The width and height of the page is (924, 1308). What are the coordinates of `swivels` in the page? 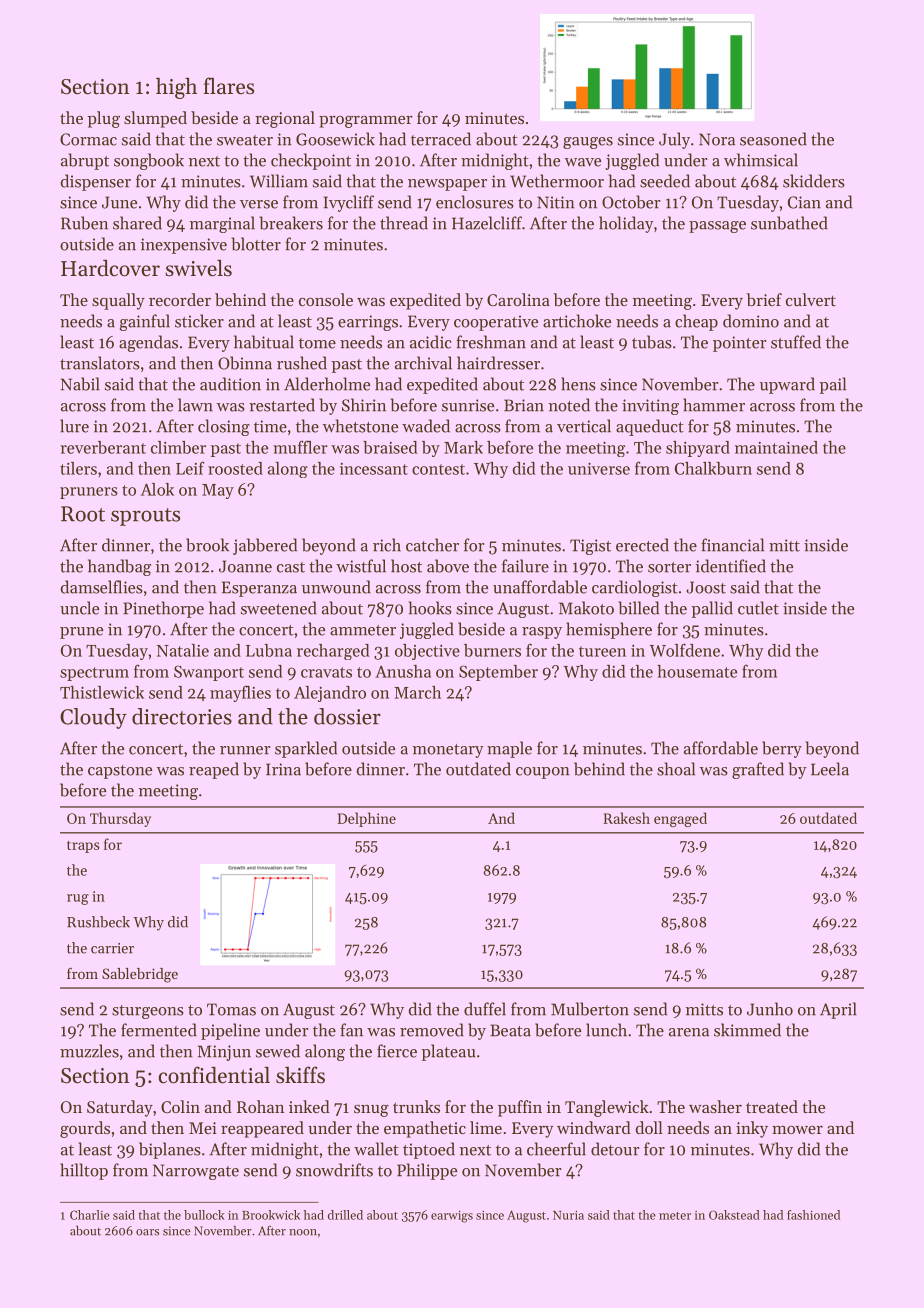 It's located at (198, 268).
